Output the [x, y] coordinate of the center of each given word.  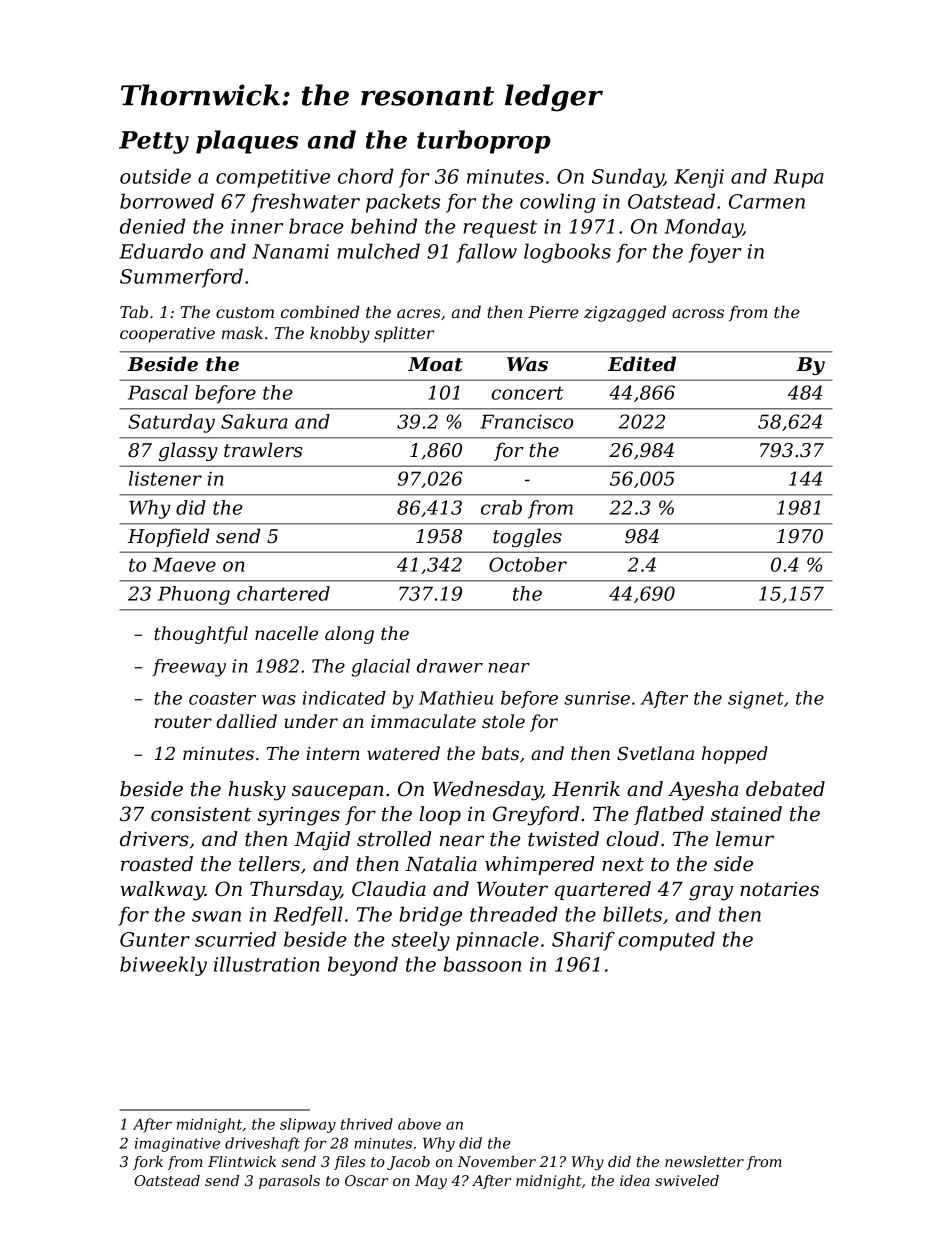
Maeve [184, 564]
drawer [450, 666]
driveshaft [262, 1144]
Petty [154, 142]
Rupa [798, 178]
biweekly [163, 966]
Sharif [583, 941]
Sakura [254, 421]
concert [527, 393]
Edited [642, 364]
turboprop [484, 142]
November [496, 1161]
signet [756, 700]
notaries [779, 889]
